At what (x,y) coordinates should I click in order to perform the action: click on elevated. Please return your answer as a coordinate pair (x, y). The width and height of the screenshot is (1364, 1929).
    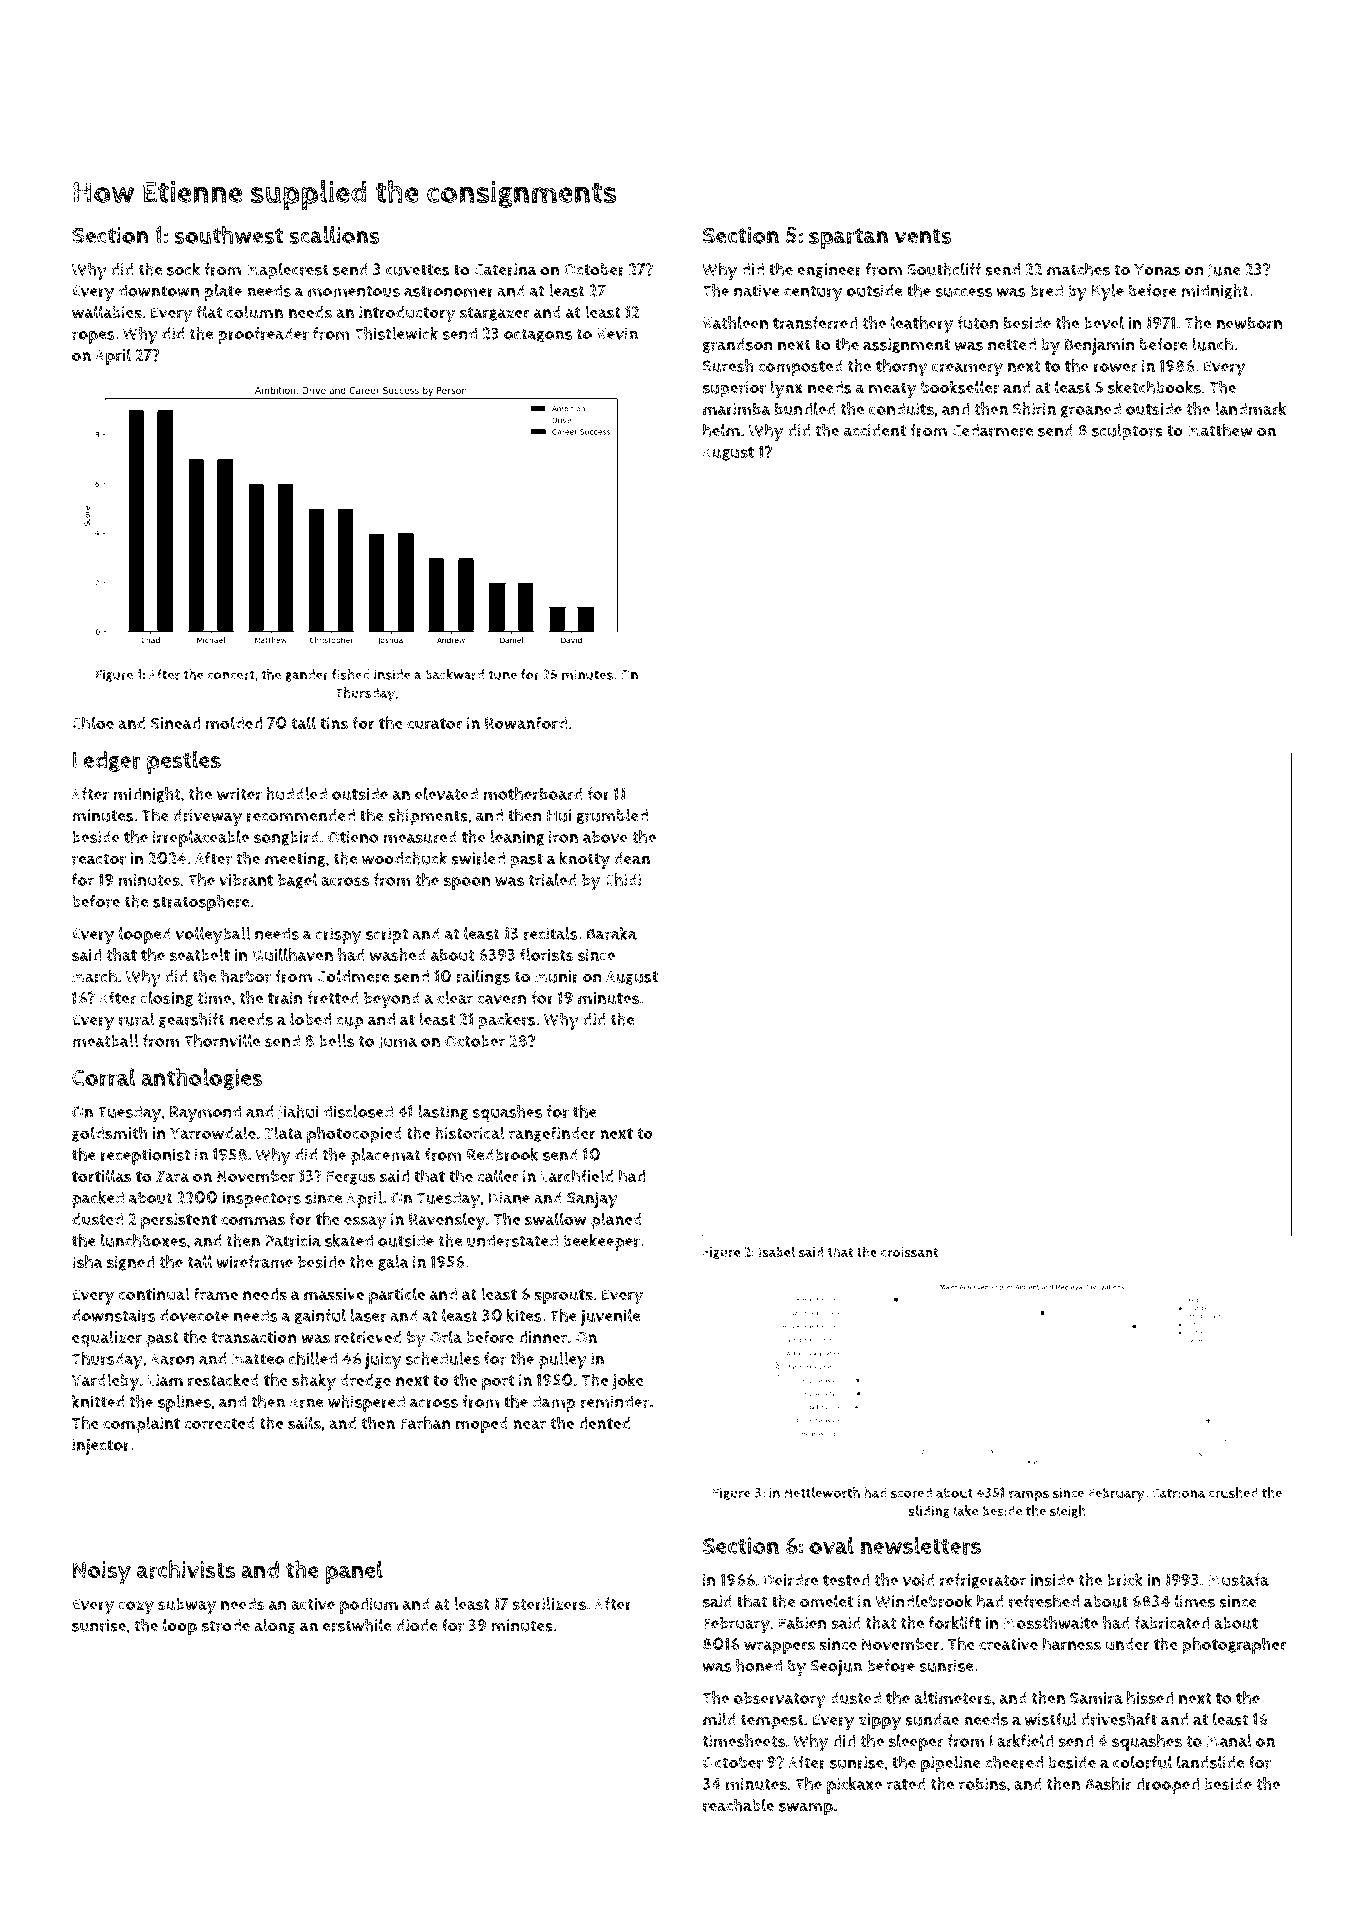
    Looking at the image, I should click on (446, 793).
